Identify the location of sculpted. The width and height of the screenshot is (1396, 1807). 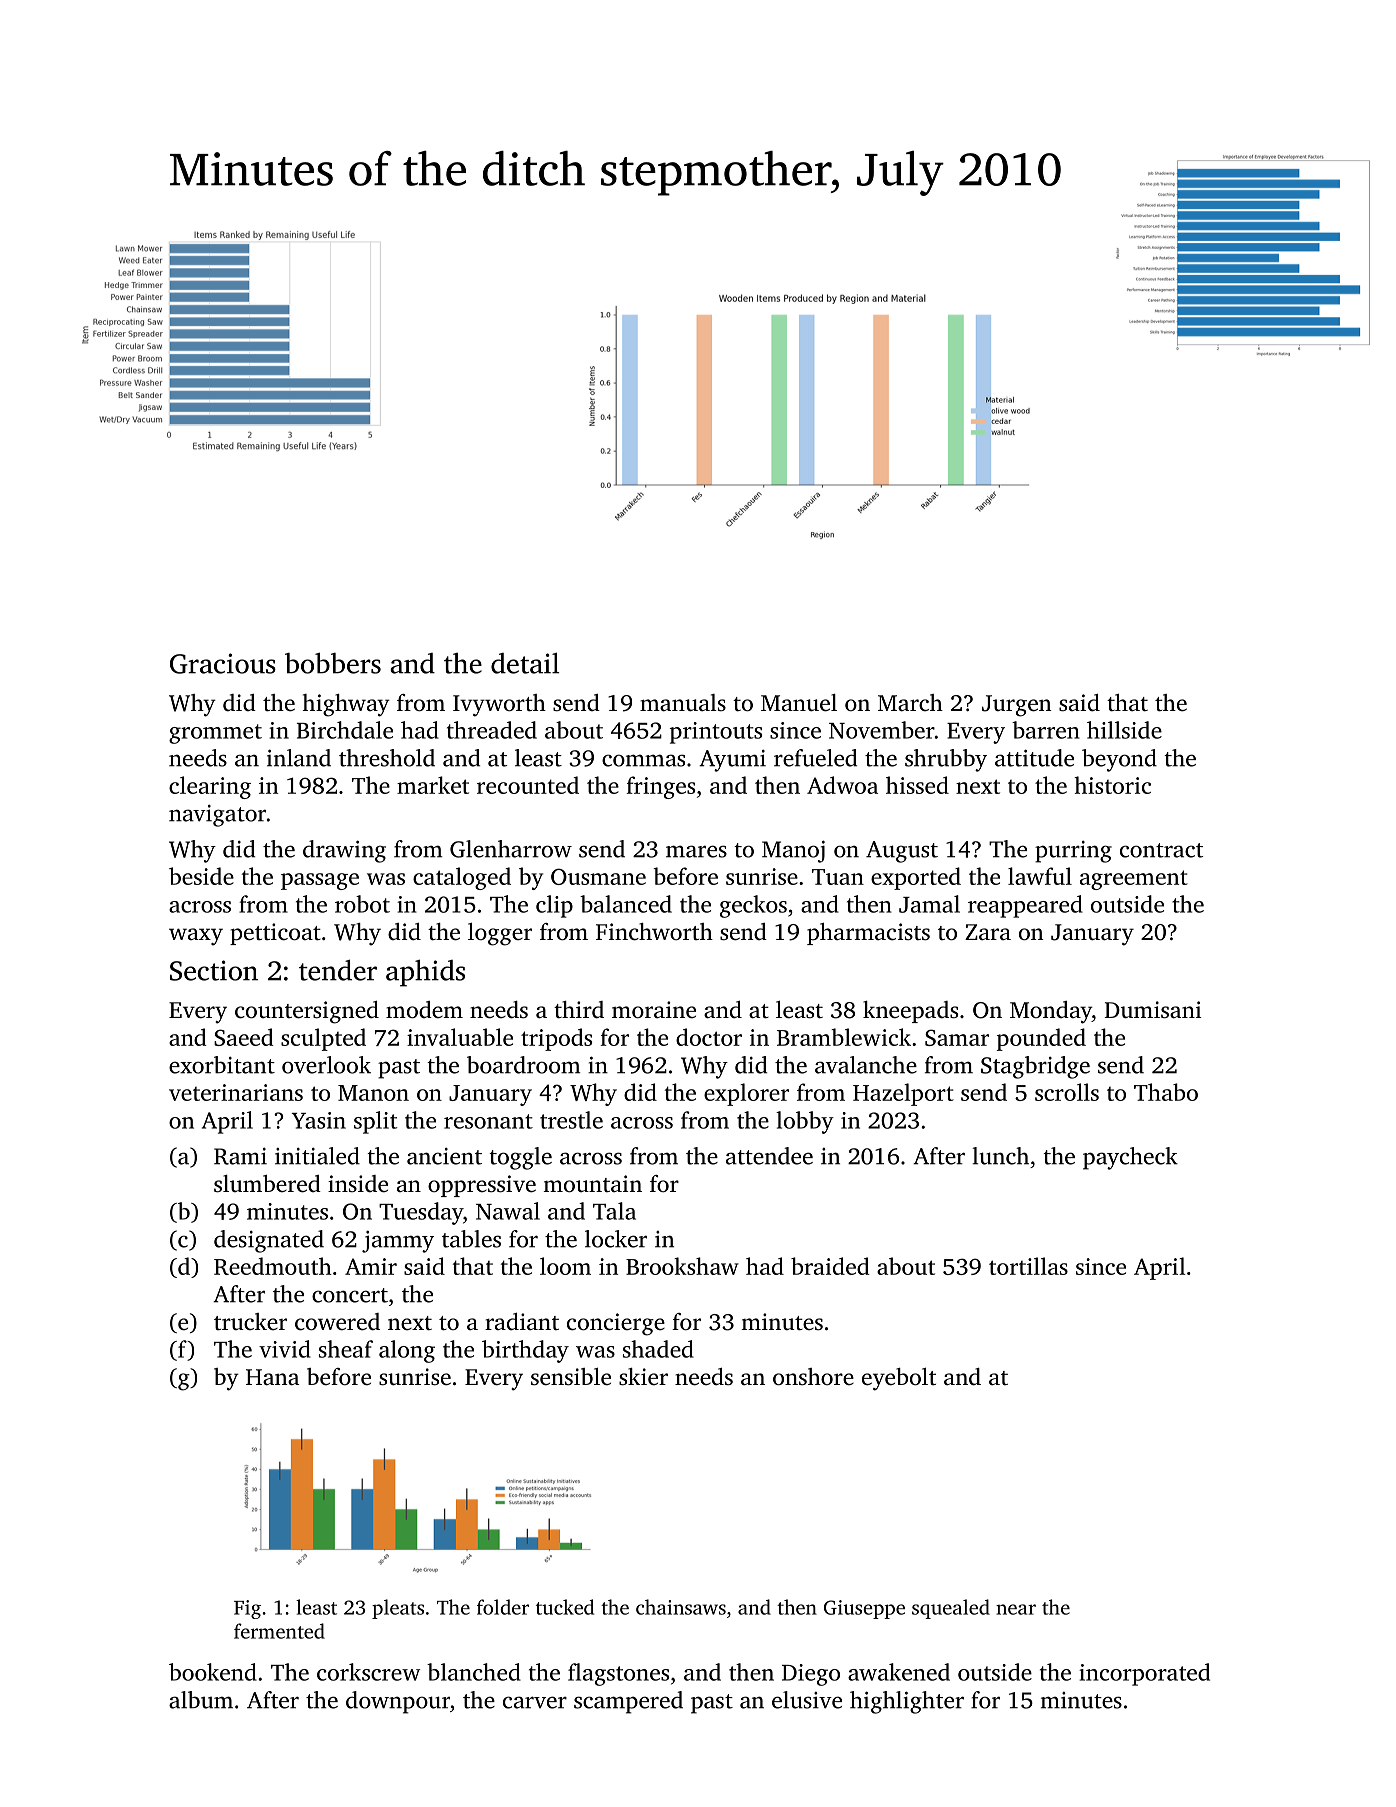
(323, 1039).
